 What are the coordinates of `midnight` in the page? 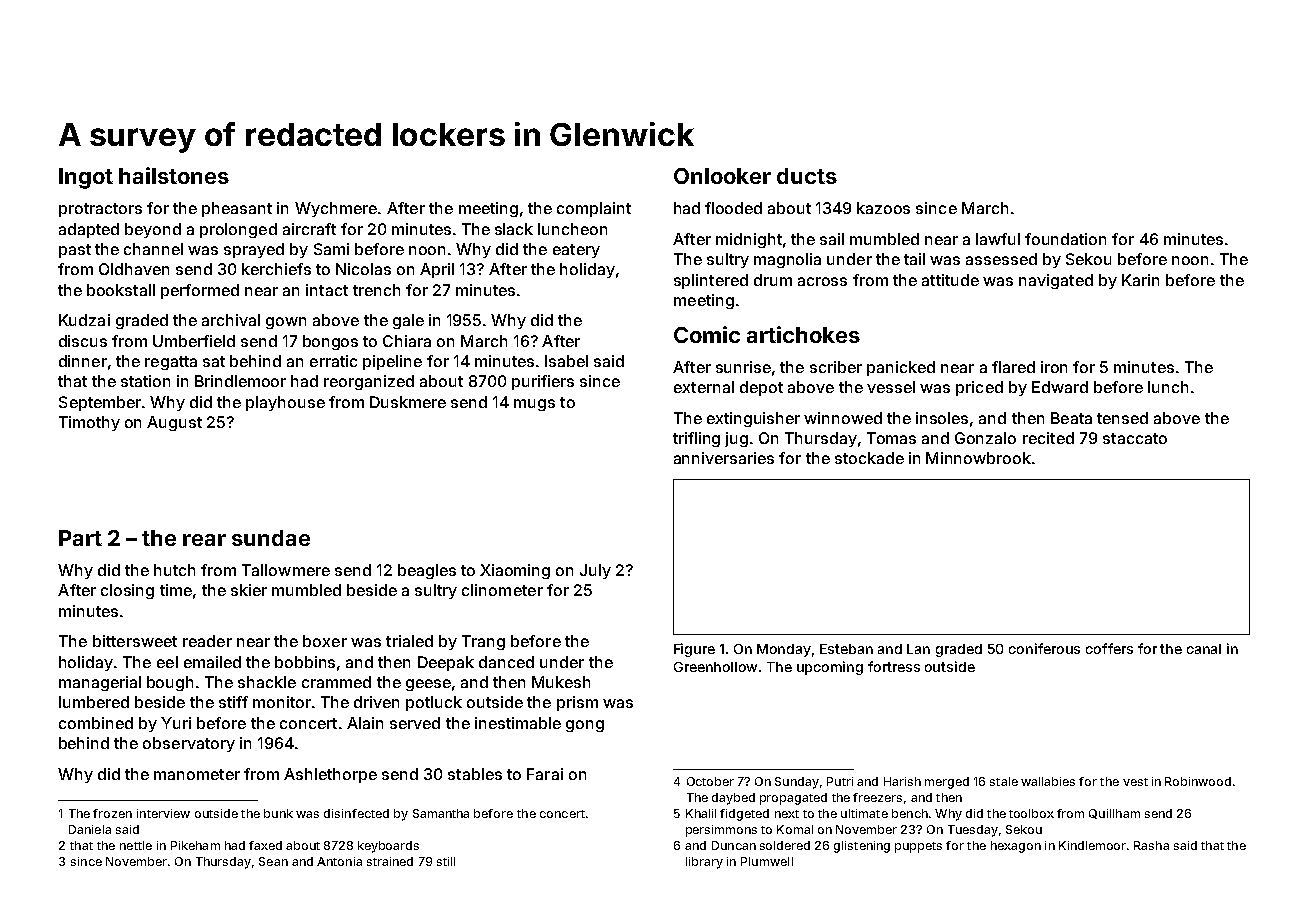 It's located at (749, 240).
